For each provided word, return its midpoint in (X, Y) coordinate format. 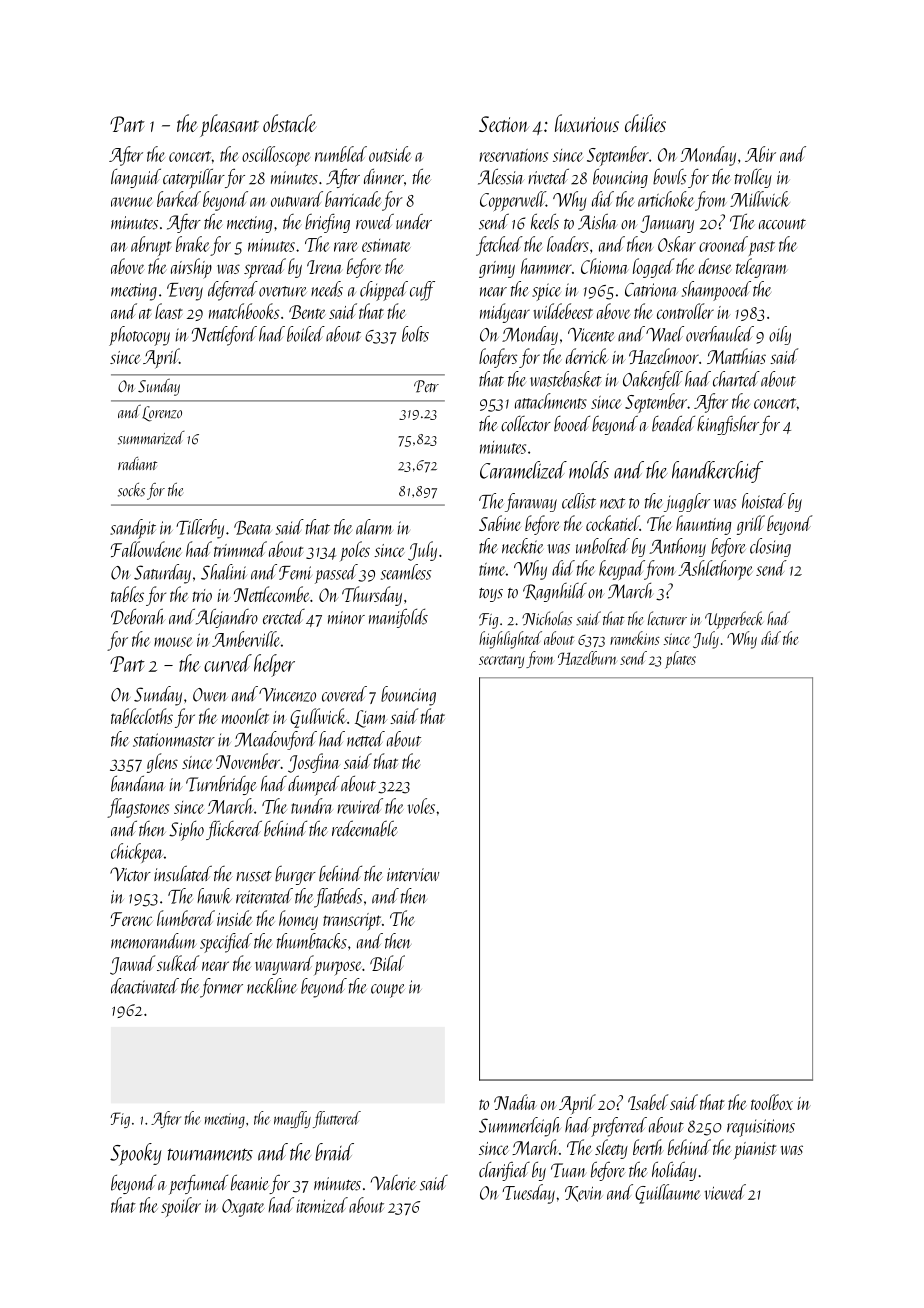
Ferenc (132, 919)
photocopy (139, 336)
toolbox (772, 1102)
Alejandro (227, 618)
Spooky (136, 1154)
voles (421, 806)
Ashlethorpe (715, 570)
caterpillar (194, 178)
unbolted (603, 546)
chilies (645, 123)
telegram (761, 268)
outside (390, 154)
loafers (498, 358)
